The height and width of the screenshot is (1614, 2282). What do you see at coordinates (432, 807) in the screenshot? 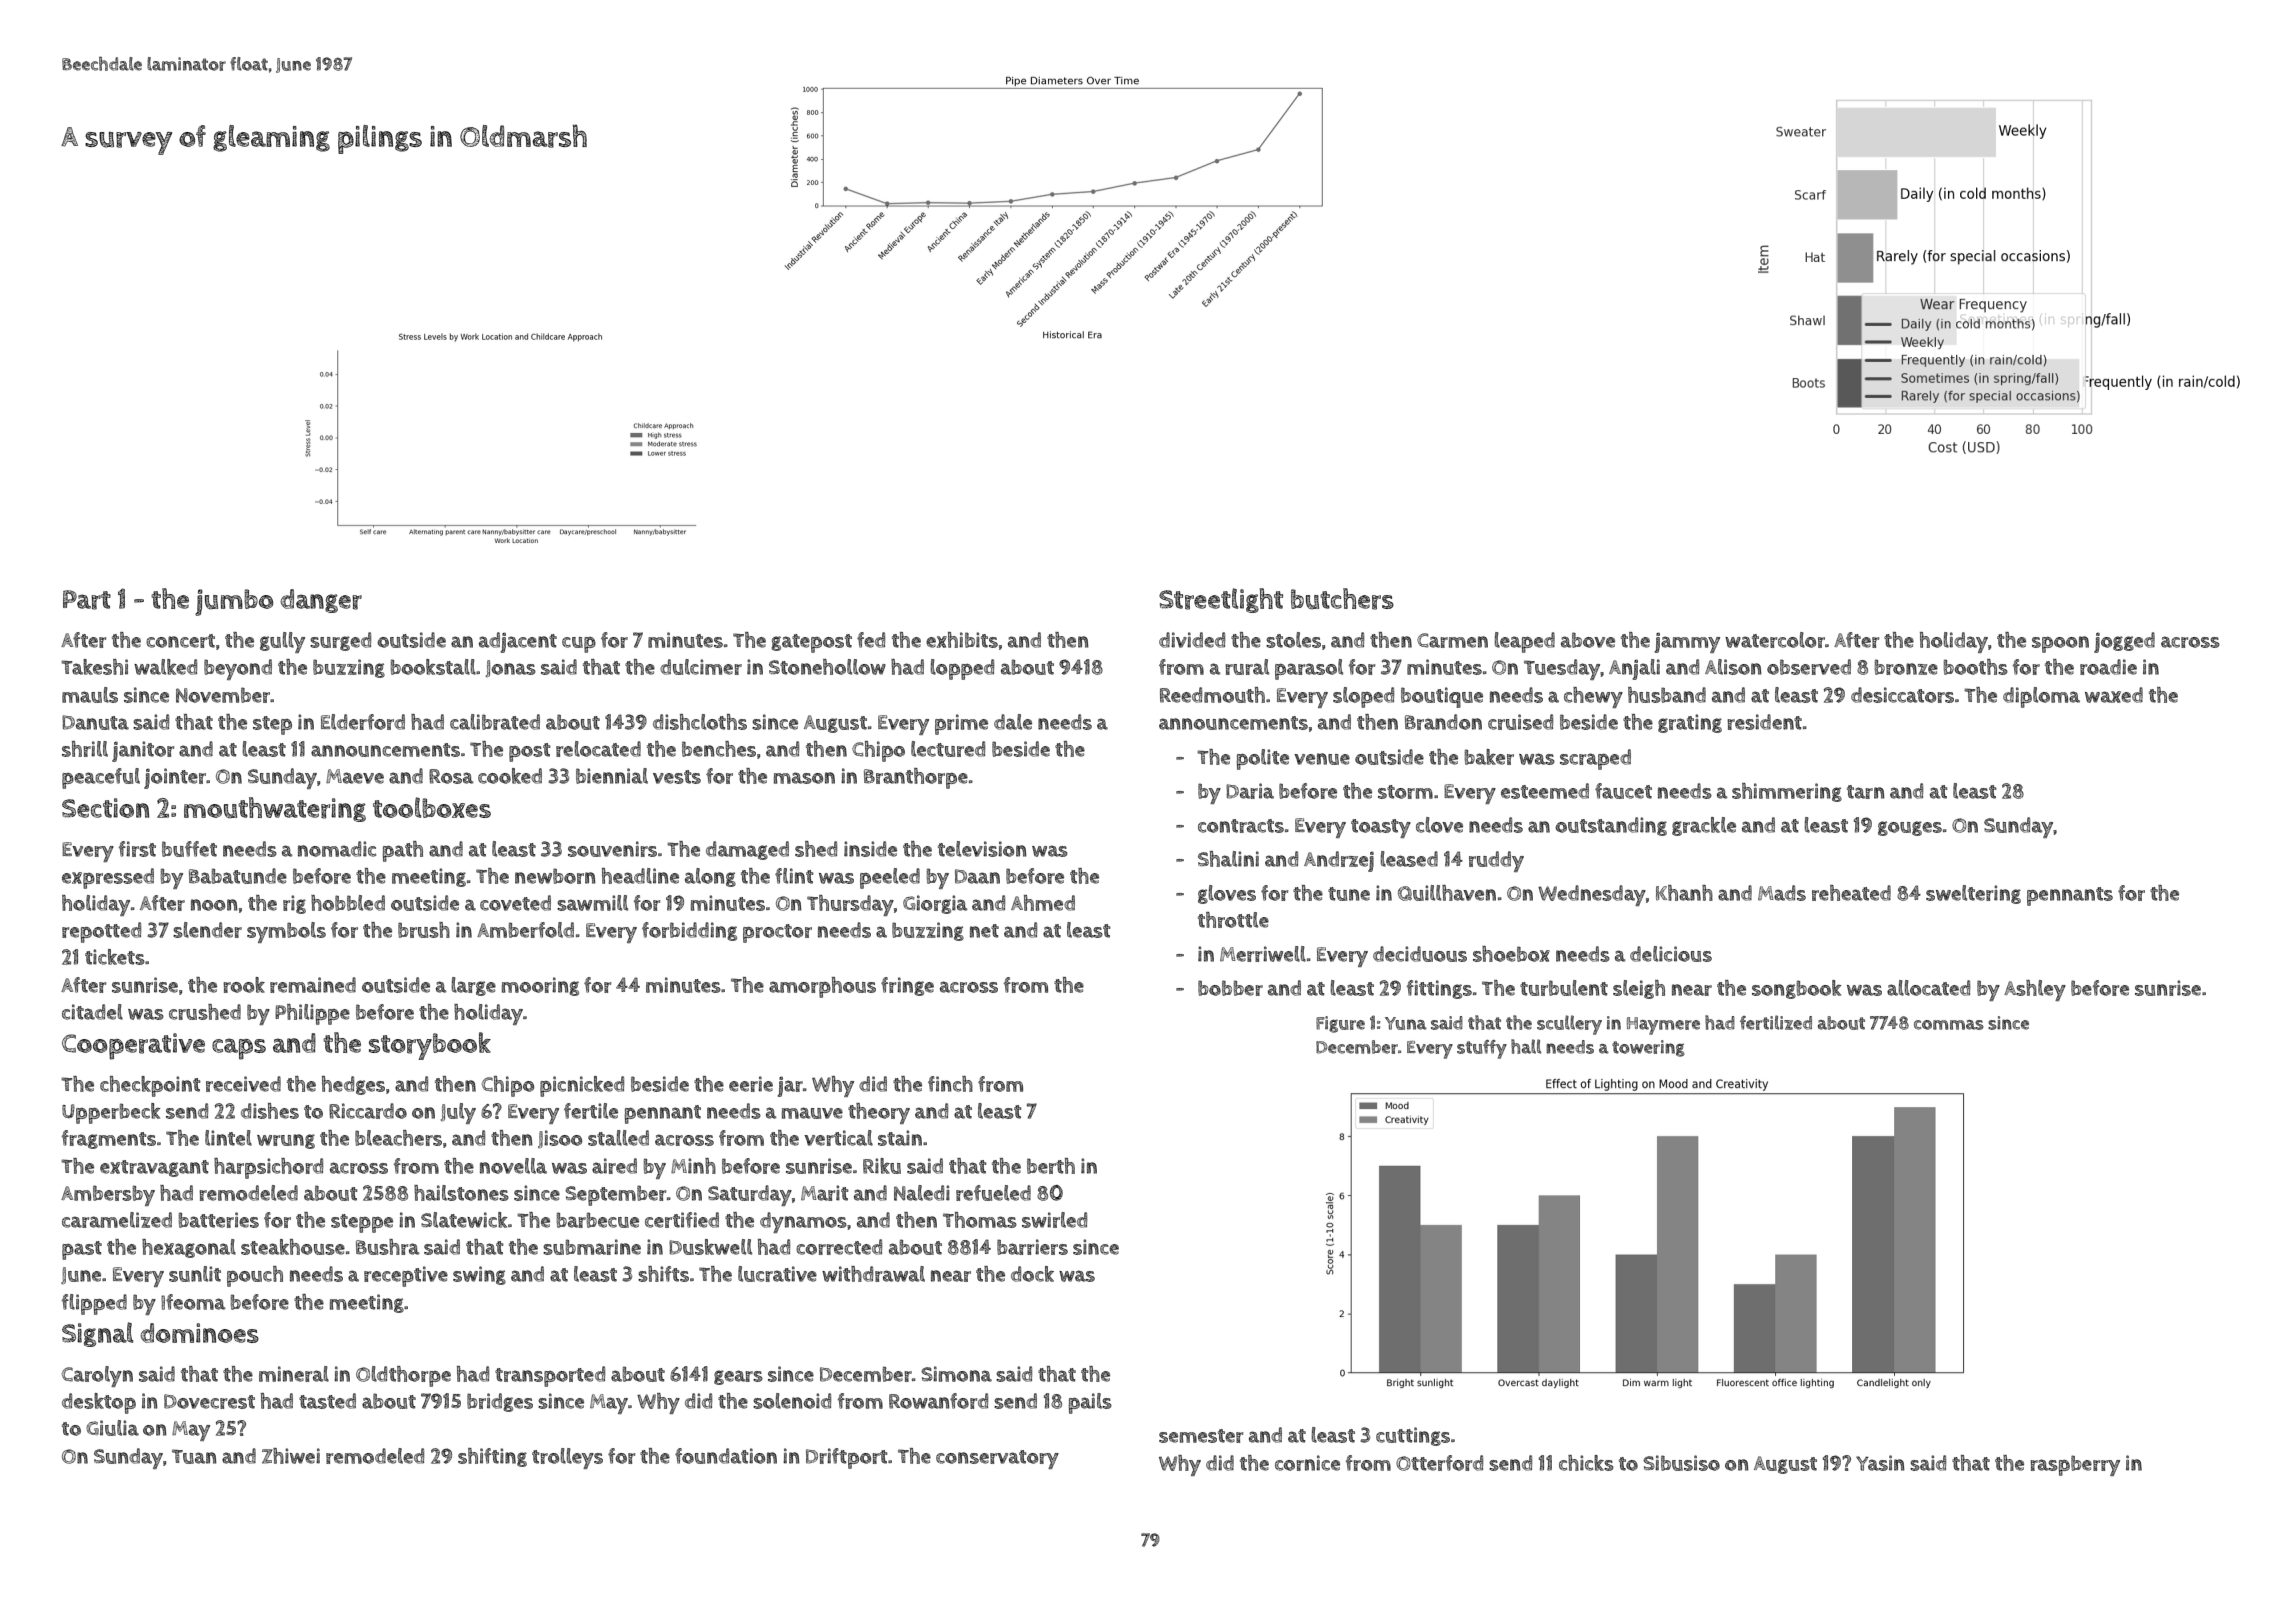
I see `toolboxes` at bounding box center [432, 807].
